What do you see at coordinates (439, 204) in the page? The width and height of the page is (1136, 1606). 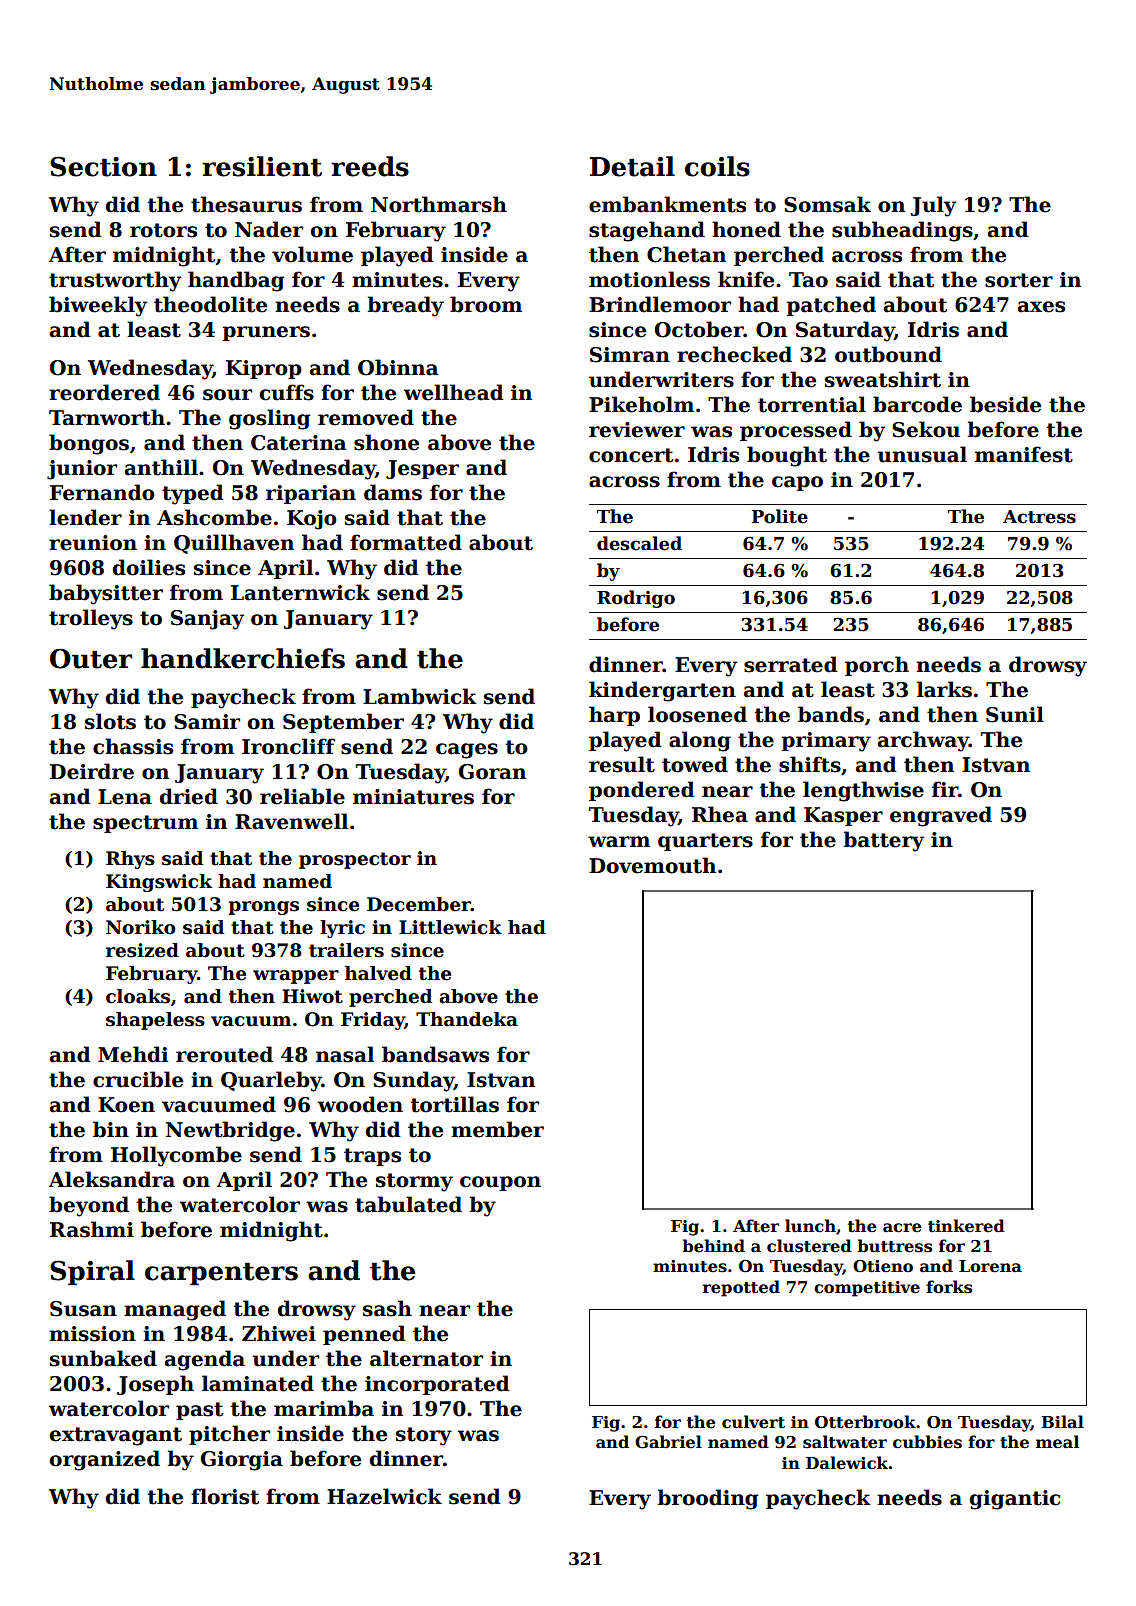 I see `Northmarsh` at bounding box center [439, 204].
